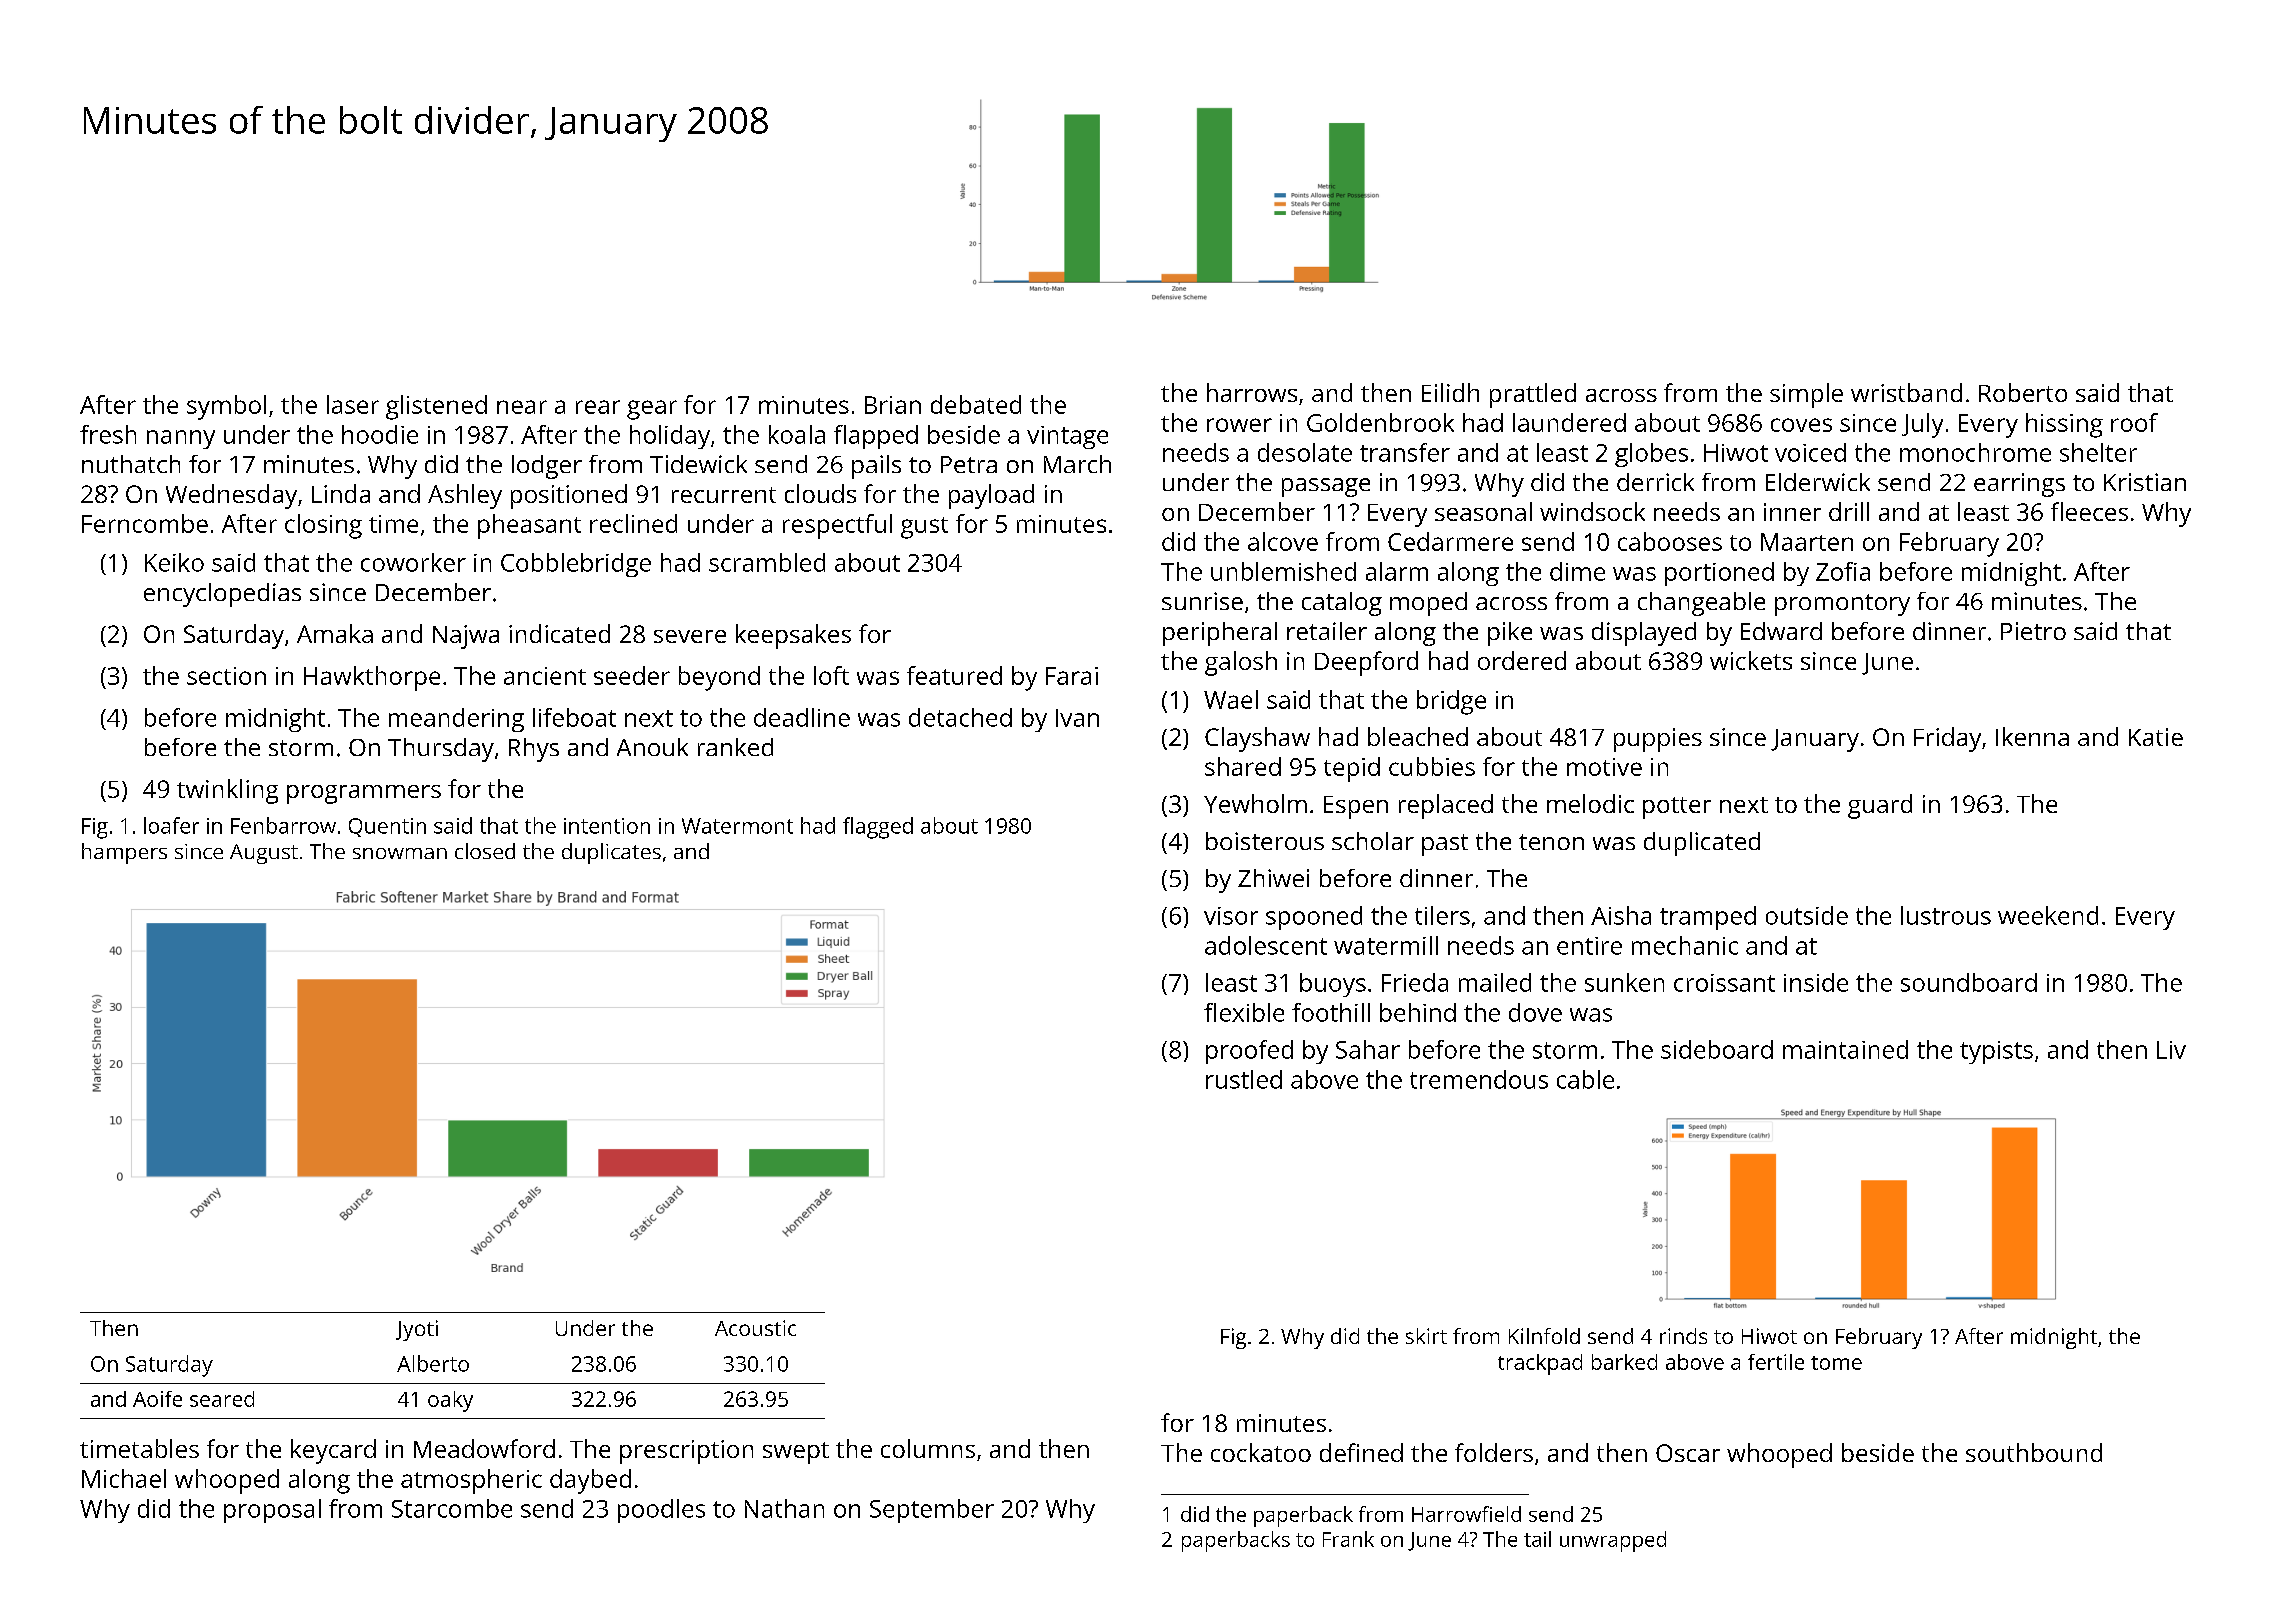 The width and height of the screenshot is (2279, 1612). What do you see at coordinates (1257, 739) in the screenshot?
I see `Clayshaw` at bounding box center [1257, 739].
